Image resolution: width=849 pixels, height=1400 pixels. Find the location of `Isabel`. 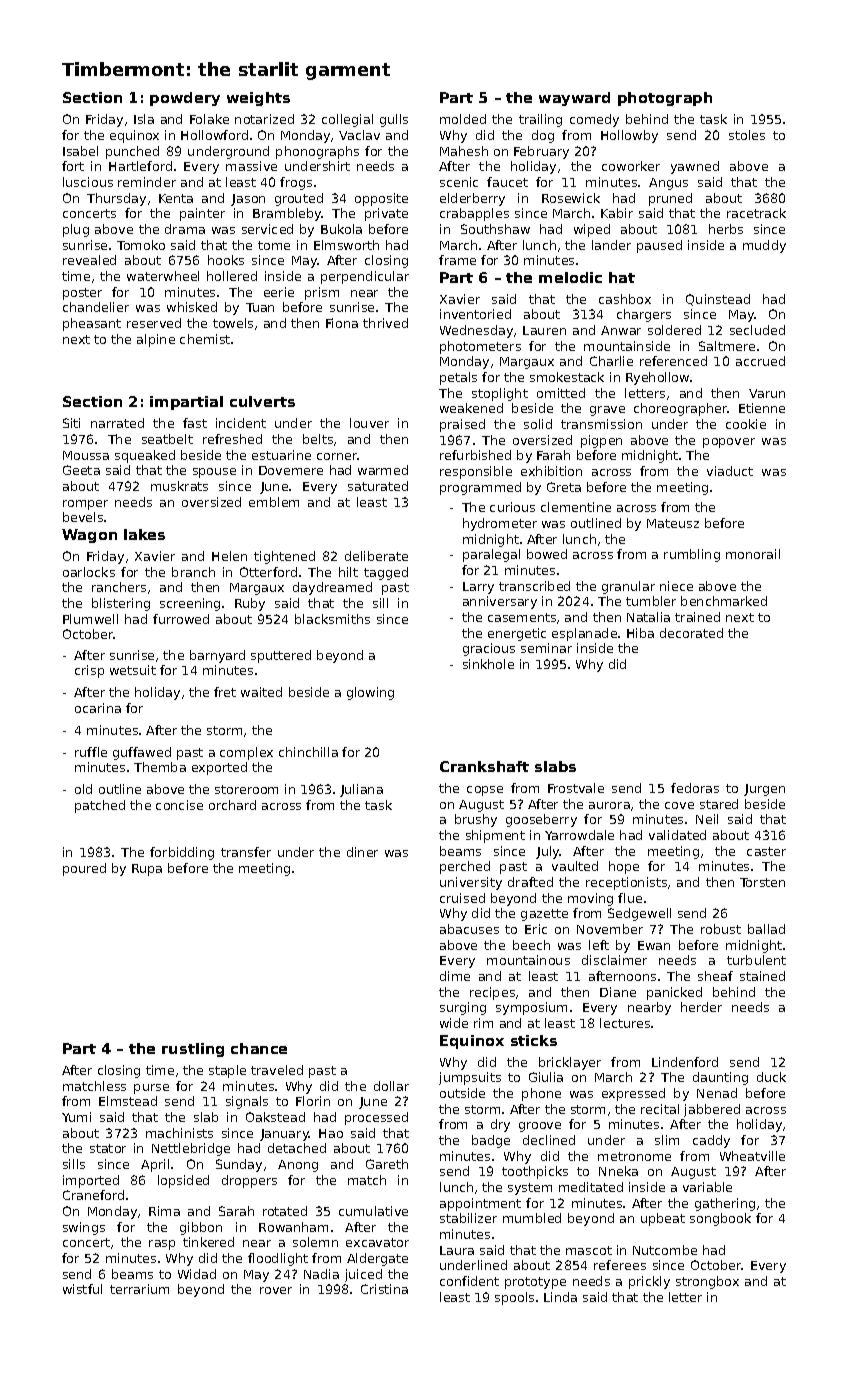

Isabel is located at coordinates (80, 151).
